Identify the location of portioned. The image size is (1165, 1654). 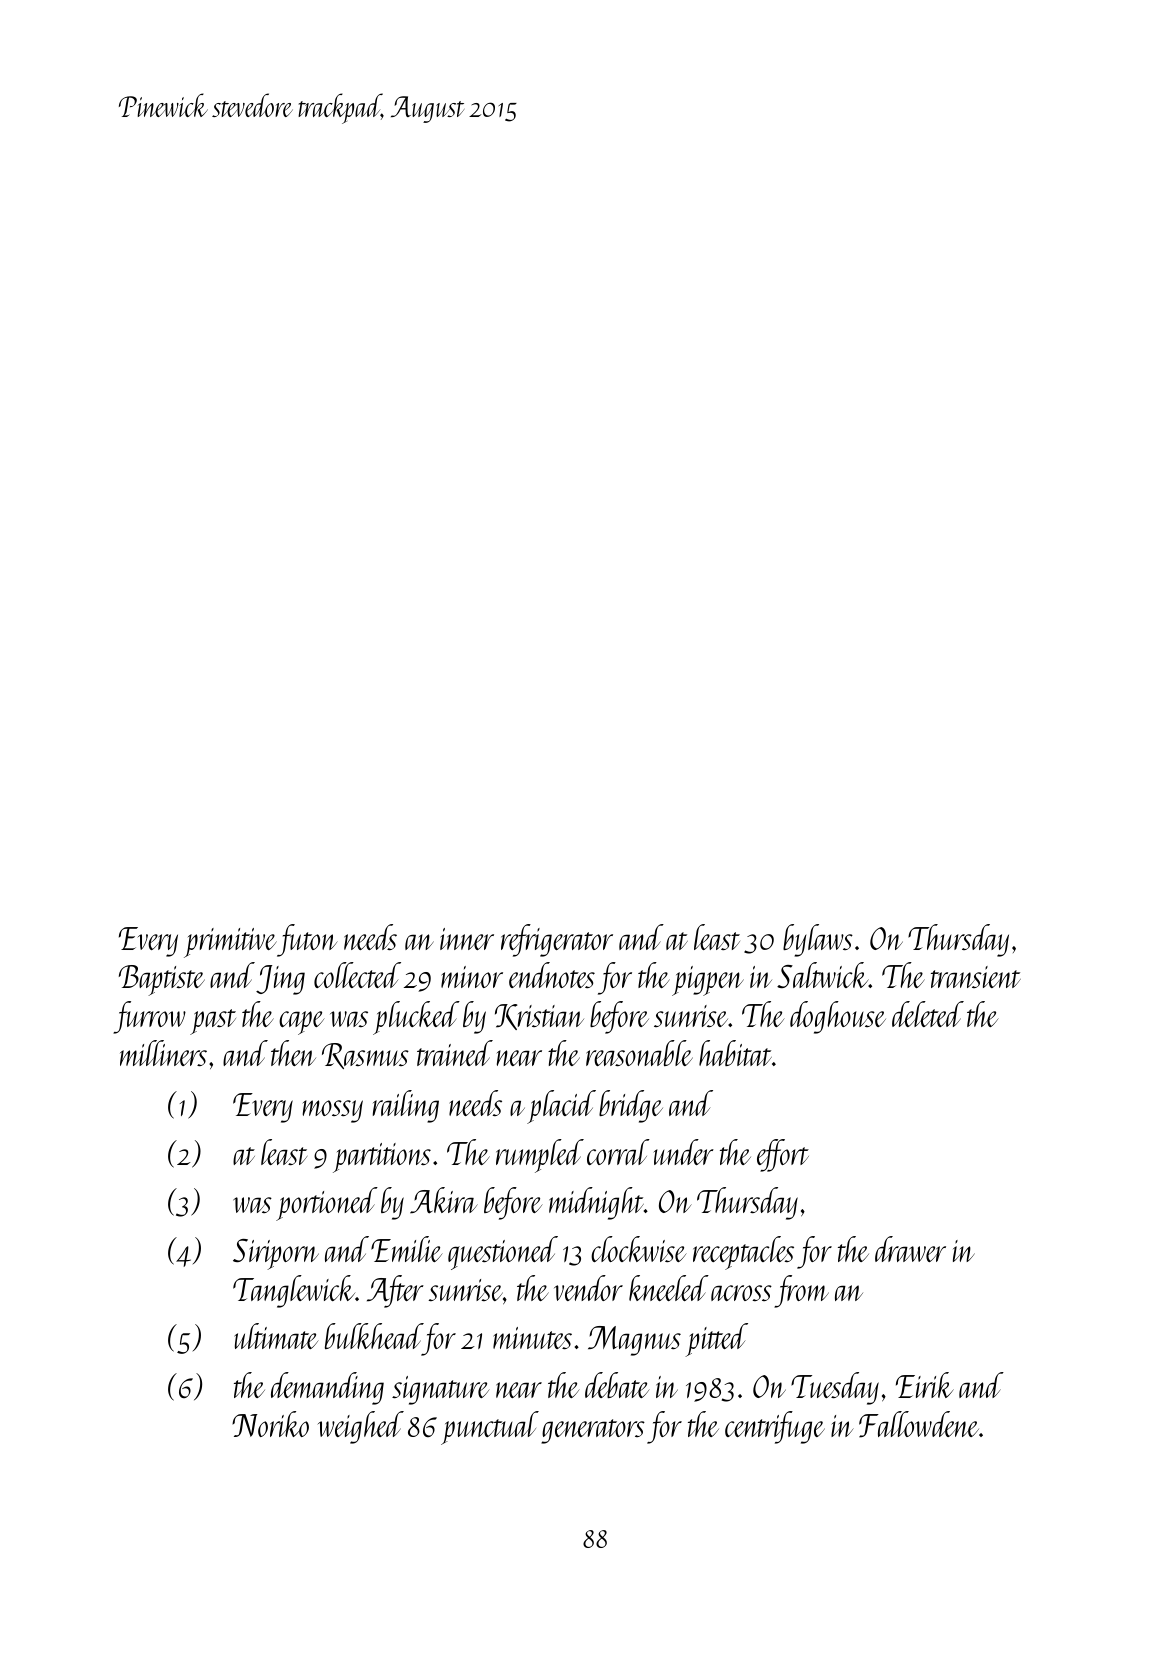
(327, 1204).
